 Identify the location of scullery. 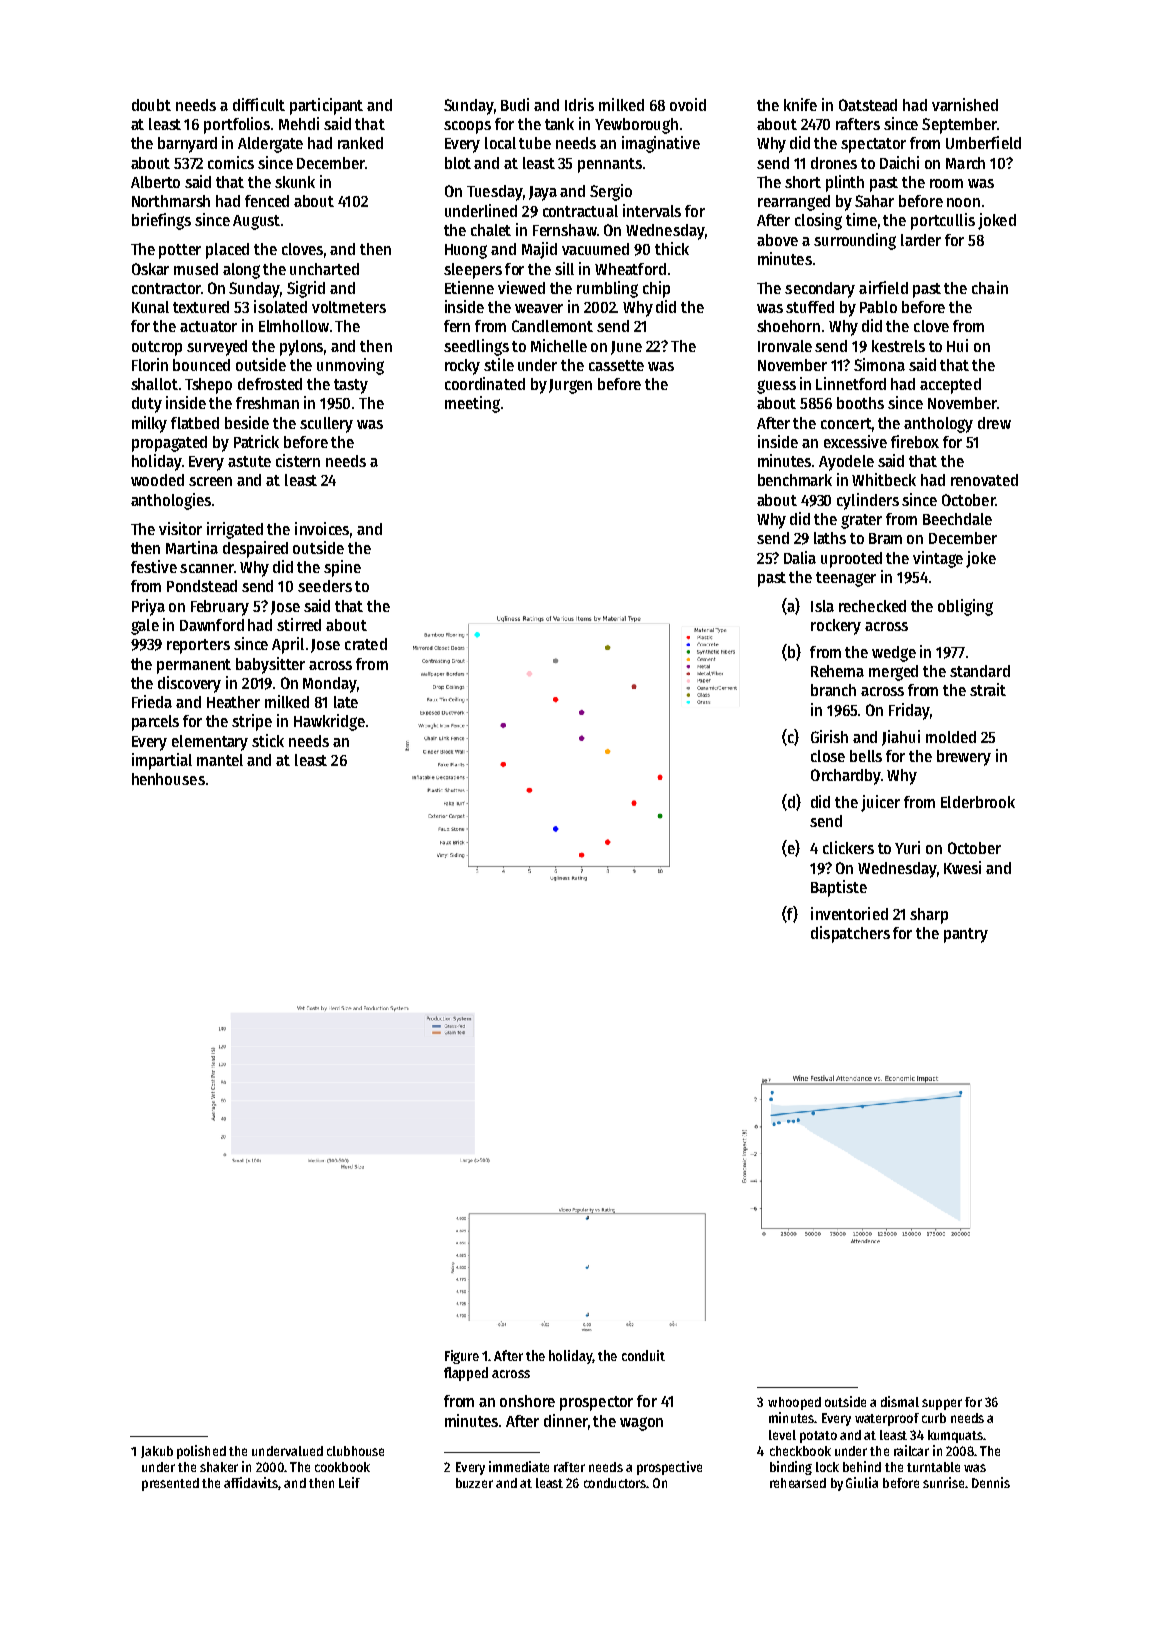
(326, 425).
